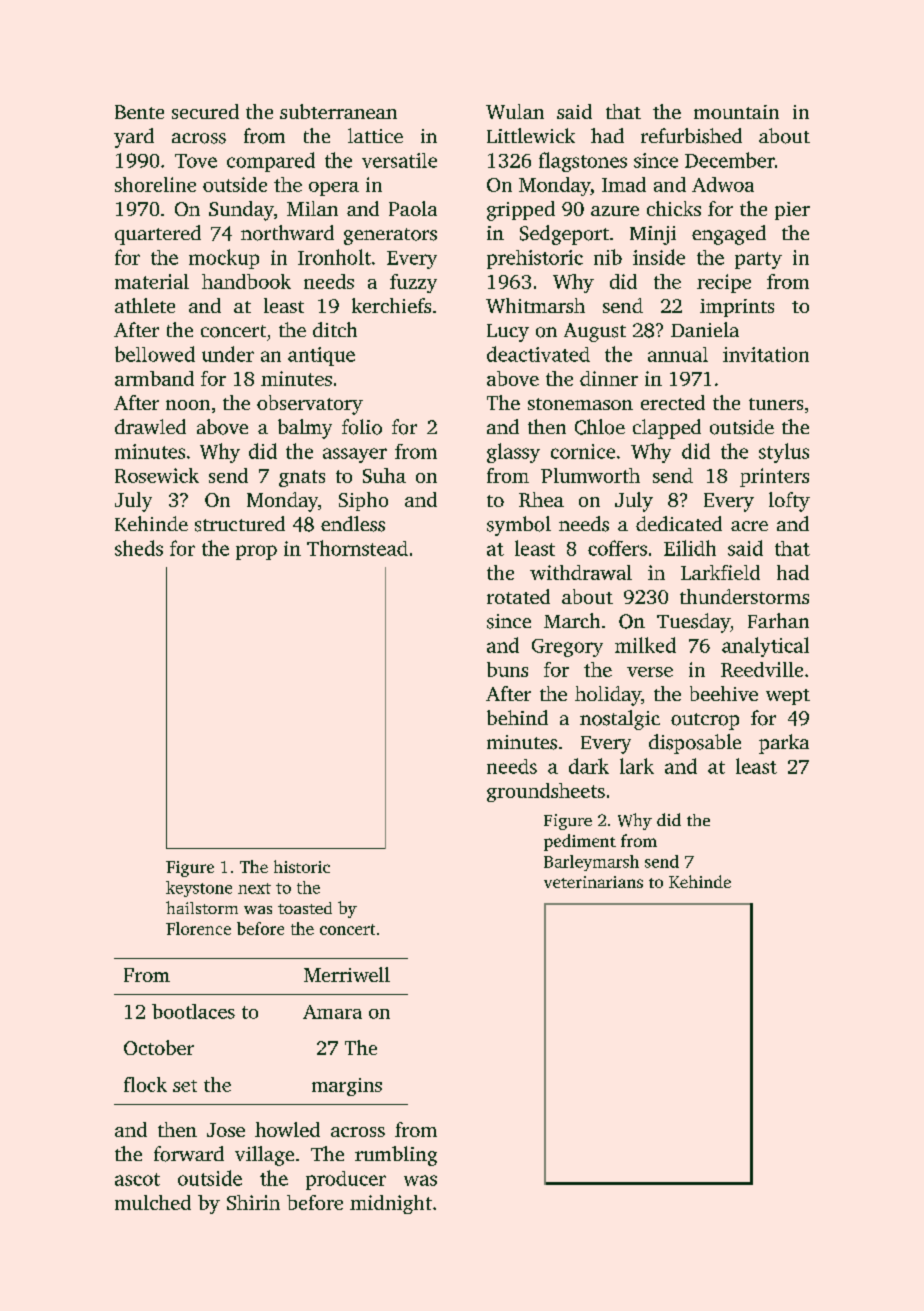  What do you see at coordinates (723, 184) in the screenshot?
I see `Adwoa` at bounding box center [723, 184].
